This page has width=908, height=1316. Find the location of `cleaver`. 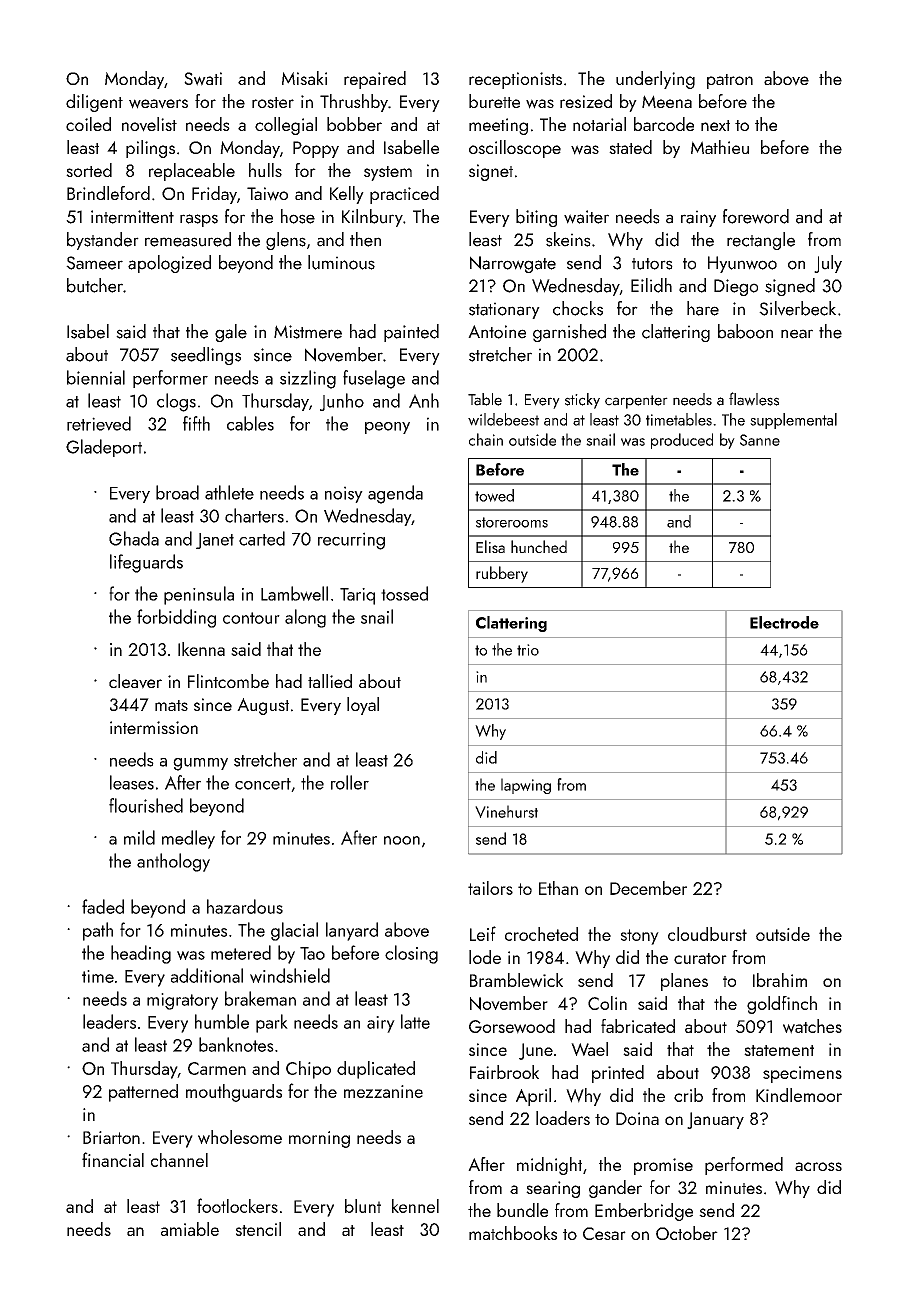

cleaver is located at coordinates (135, 681).
